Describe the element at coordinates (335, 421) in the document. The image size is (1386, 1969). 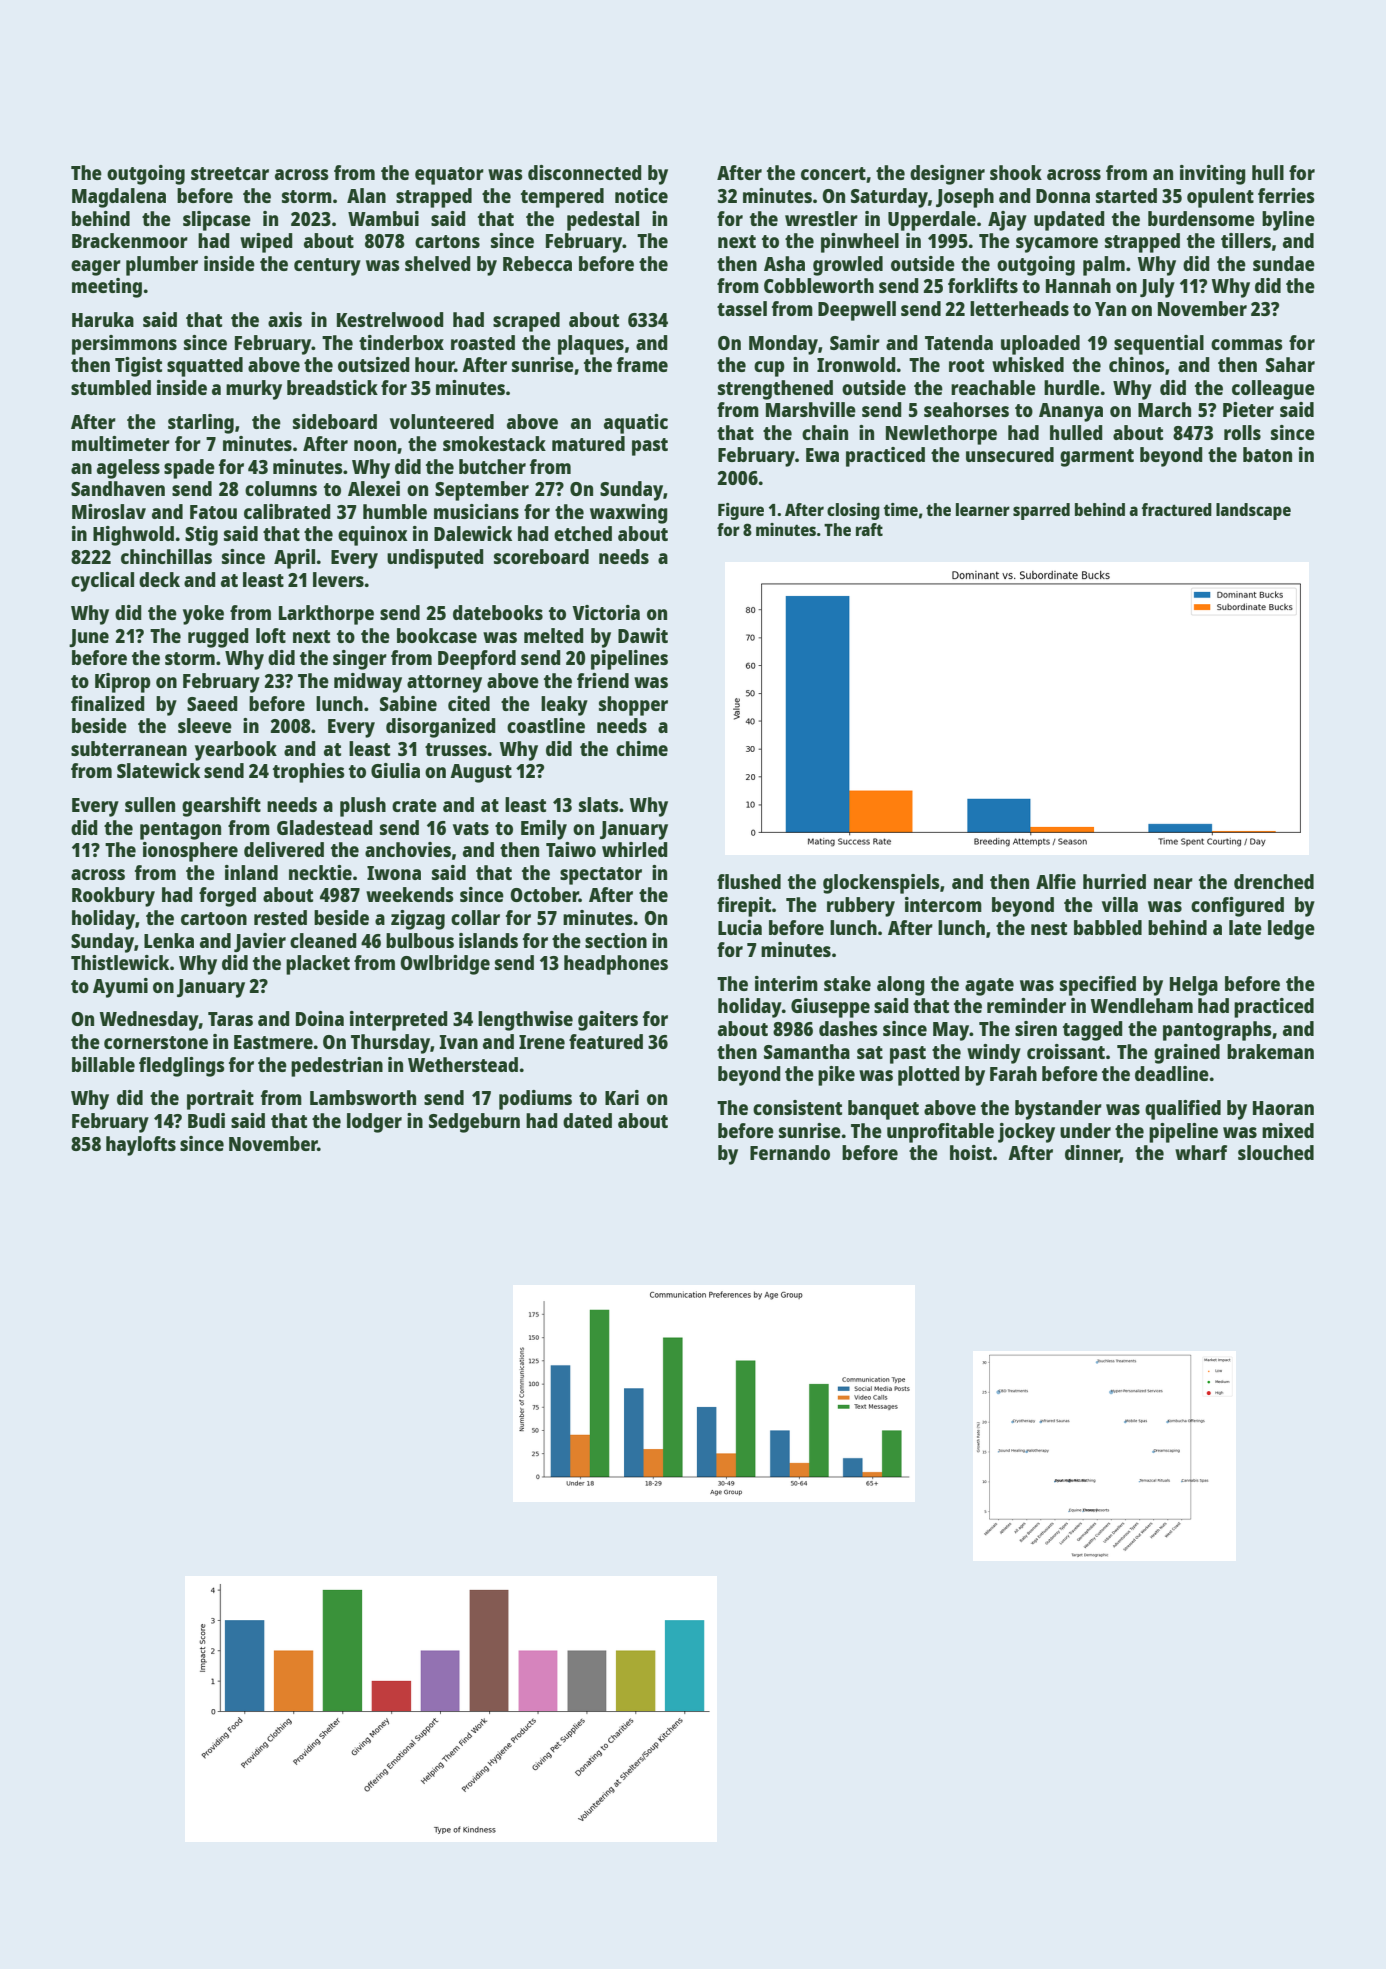
I see `sideboard` at that location.
